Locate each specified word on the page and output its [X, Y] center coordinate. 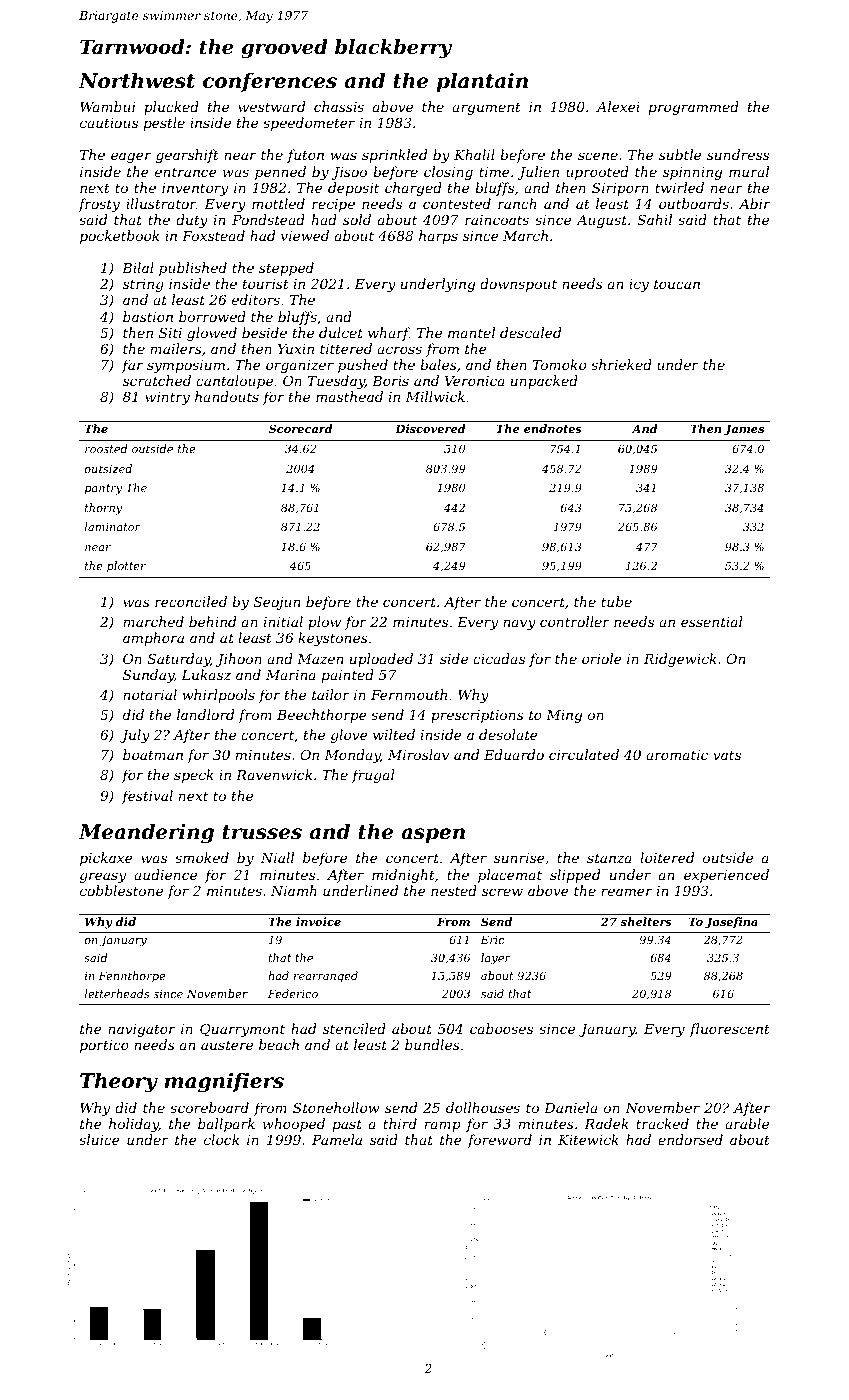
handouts [227, 396]
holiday [134, 1125]
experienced [726, 876]
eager [131, 157]
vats [727, 755]
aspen [433, 835]
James [744, 430]
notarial [150, 694]
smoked [202, 857]
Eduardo [514, 754]
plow [324, 623]
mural [749, 171]
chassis [339, 106]
